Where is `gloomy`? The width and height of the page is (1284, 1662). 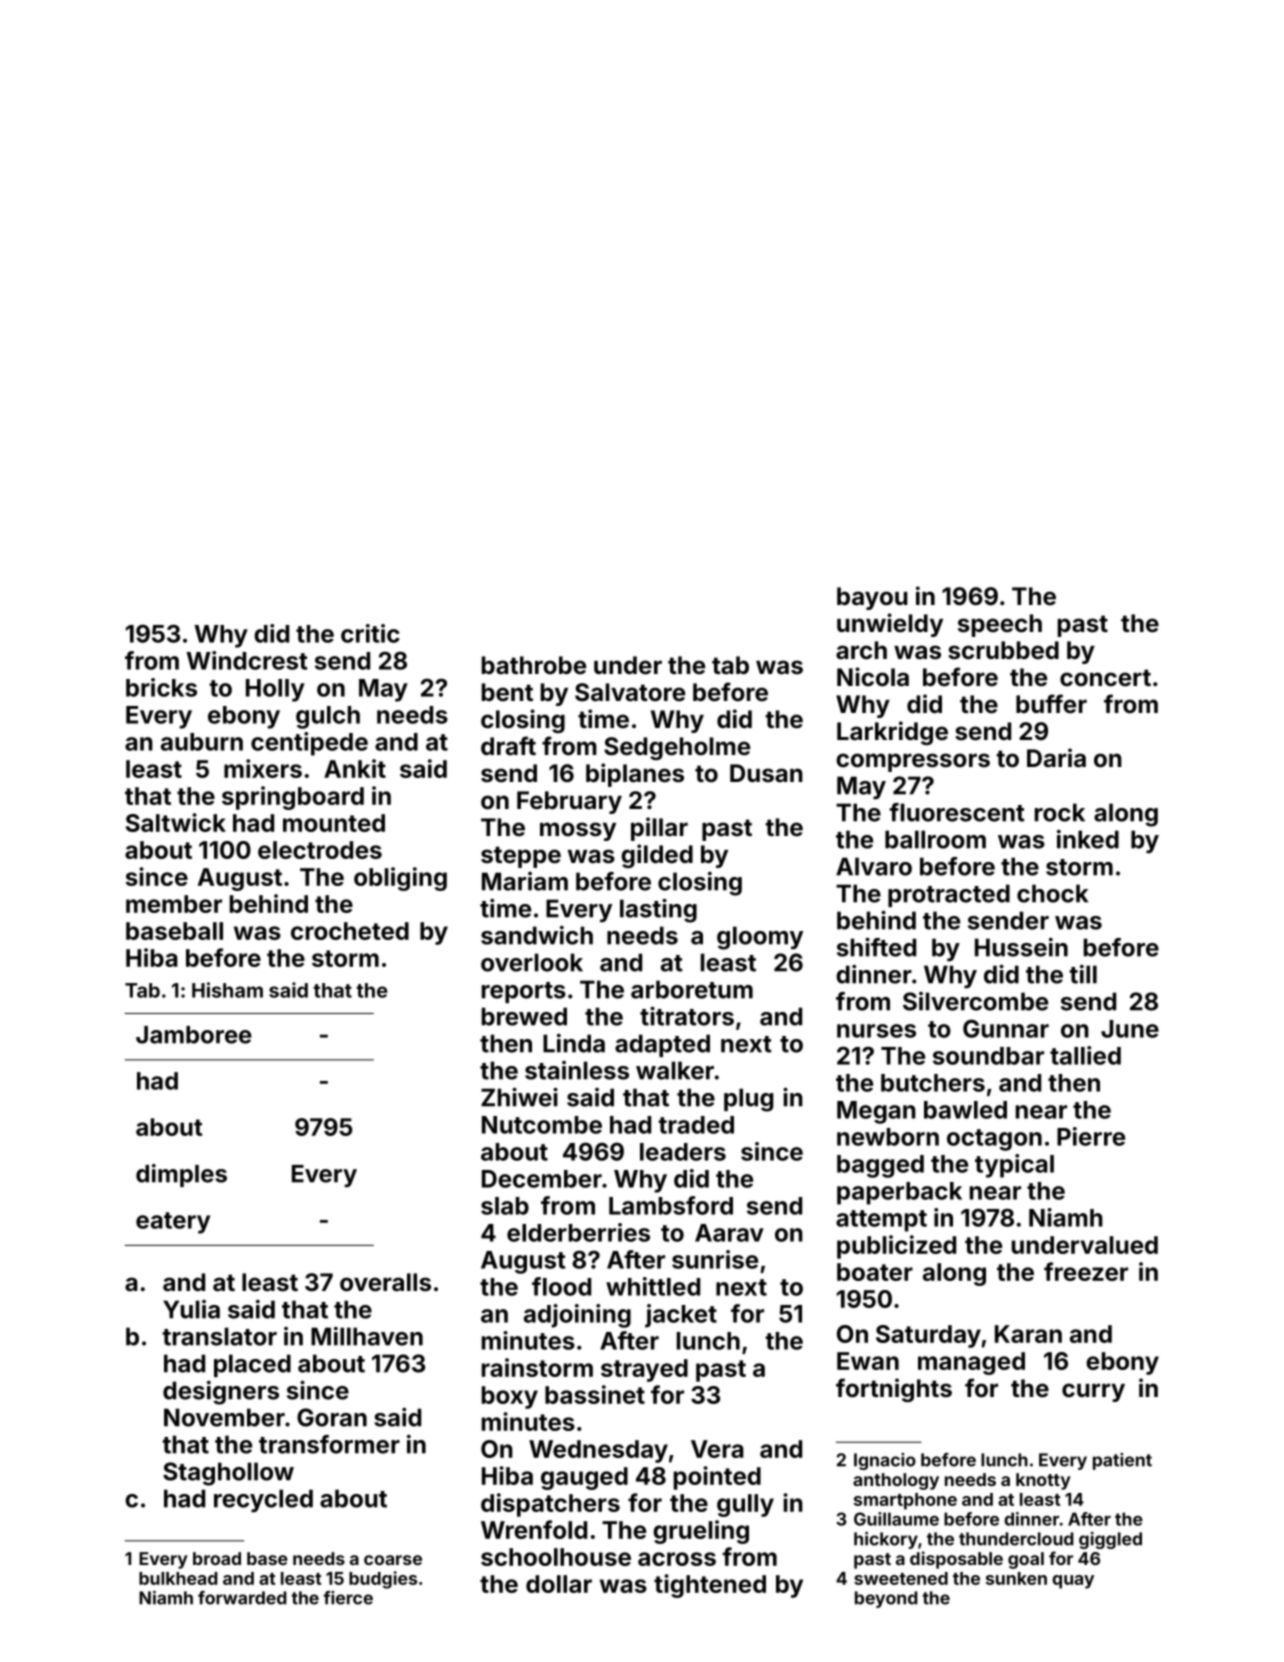
gloomy is located at coordinates (760, 938).
